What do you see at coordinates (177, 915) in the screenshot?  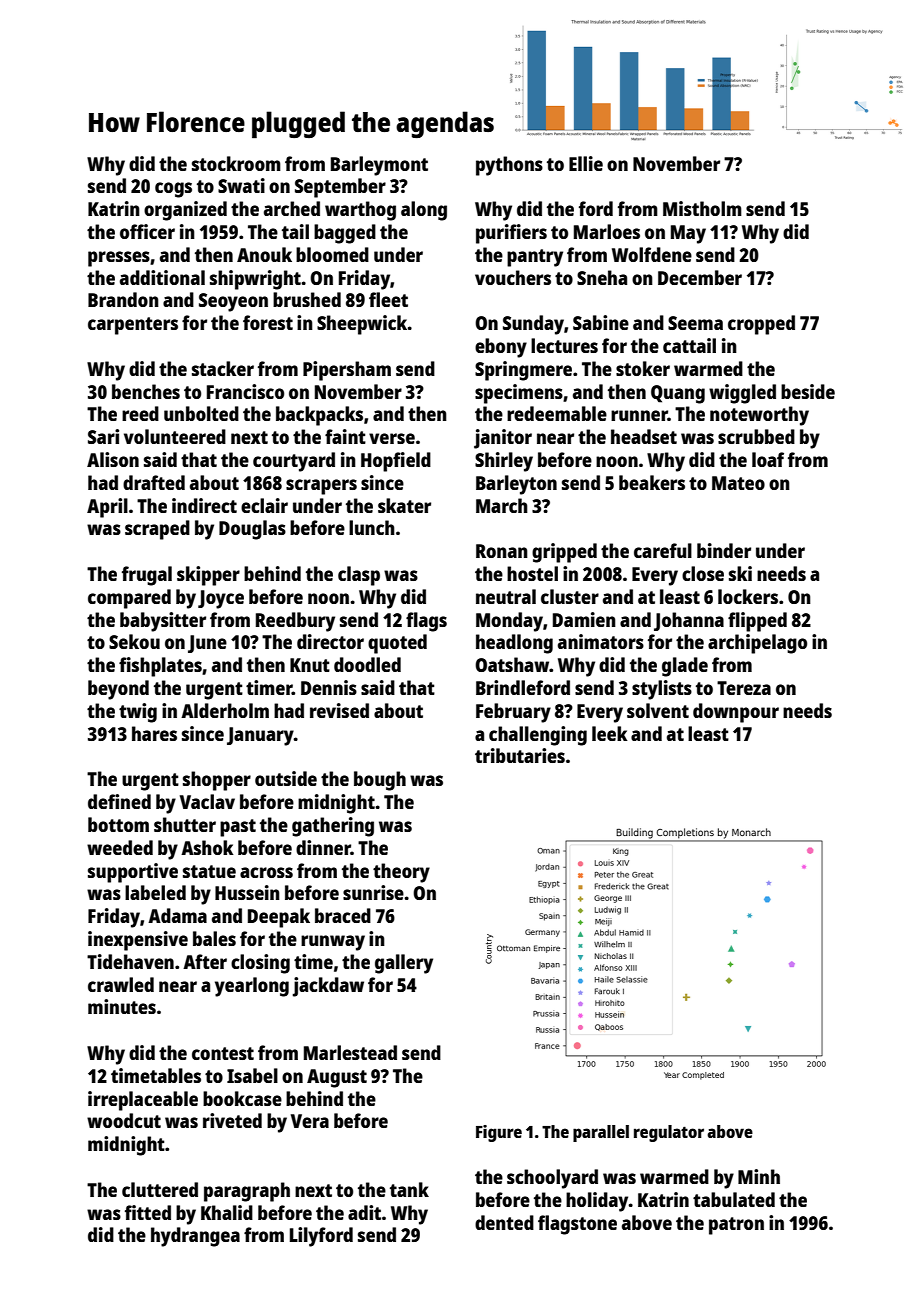 I see `Adama` at bounding box center [177, 915].
